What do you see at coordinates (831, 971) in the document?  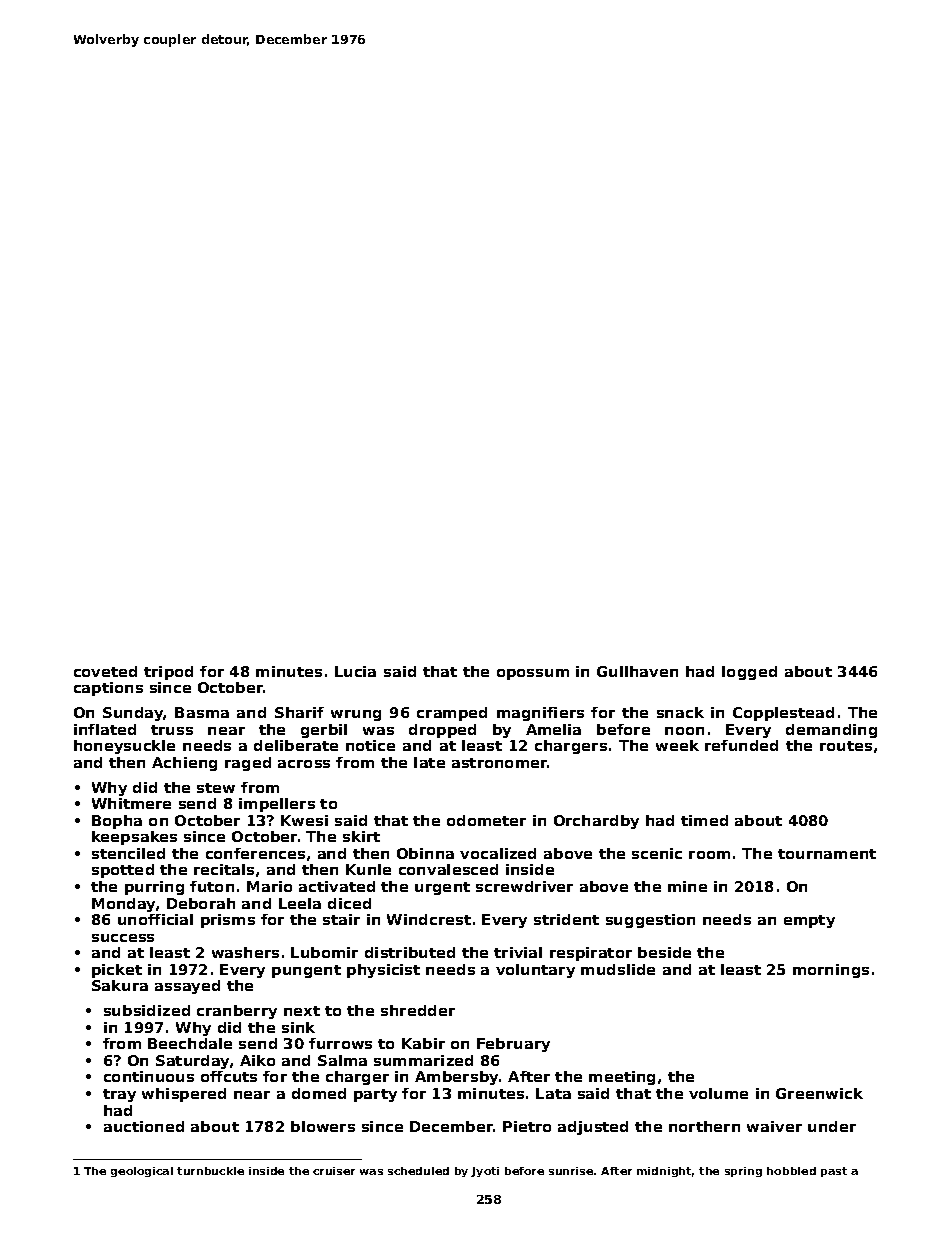 I see `mornings` at bounding box center [831, 971].
